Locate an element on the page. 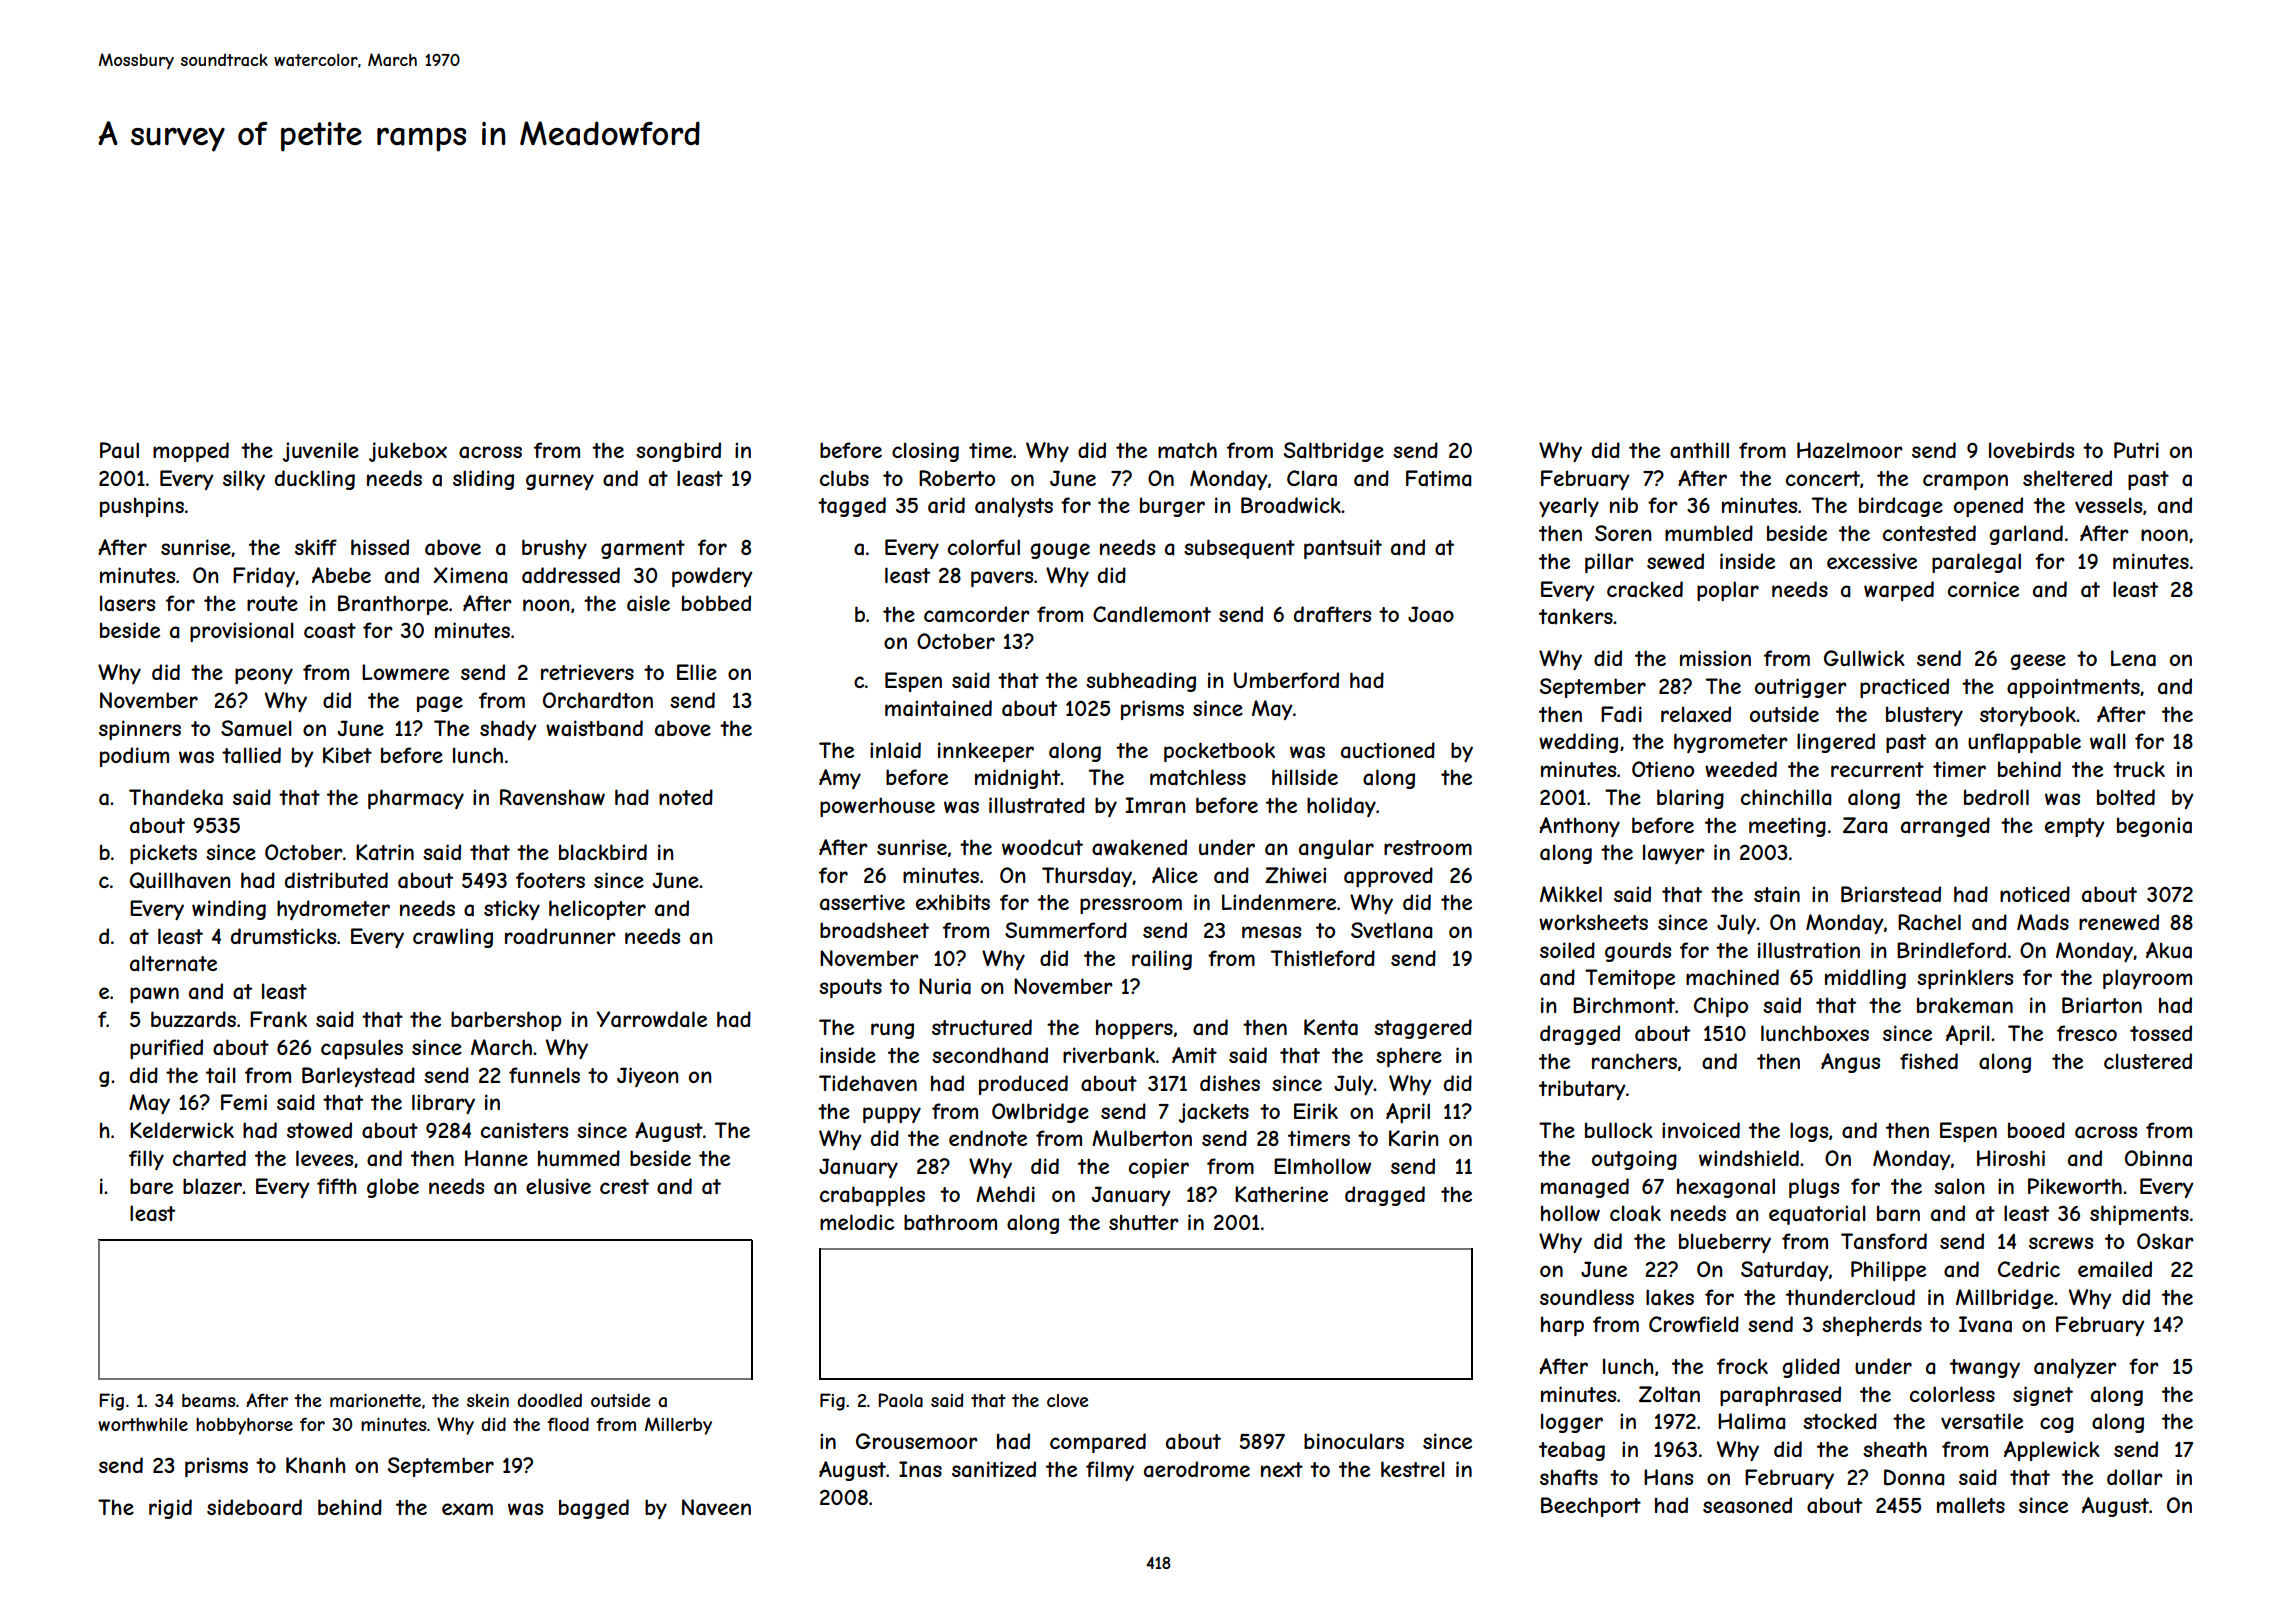 The height and width of the document is (1620, 2292). globe is located at coordinates (393, 1188).
